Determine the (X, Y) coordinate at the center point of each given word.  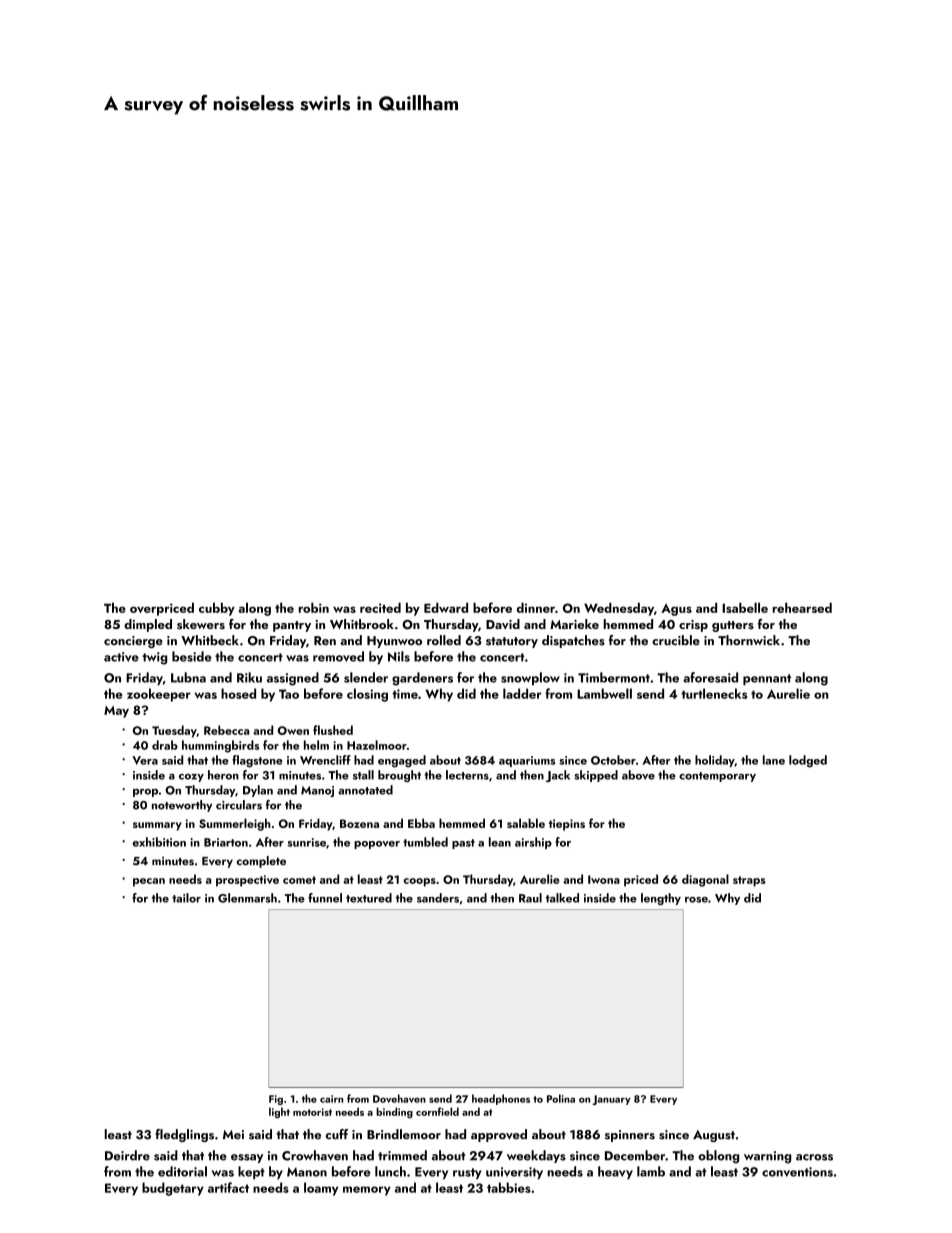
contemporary (717, 777)
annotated (365, 790)
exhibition (159, 842)
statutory (512, 642)
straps (749, 881)
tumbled (425, 842)
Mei (233, 1134)
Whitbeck (210, 640)
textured (369, 898)
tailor (186, 898)
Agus (676, 610)
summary (157, 826)
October (613, 760)
